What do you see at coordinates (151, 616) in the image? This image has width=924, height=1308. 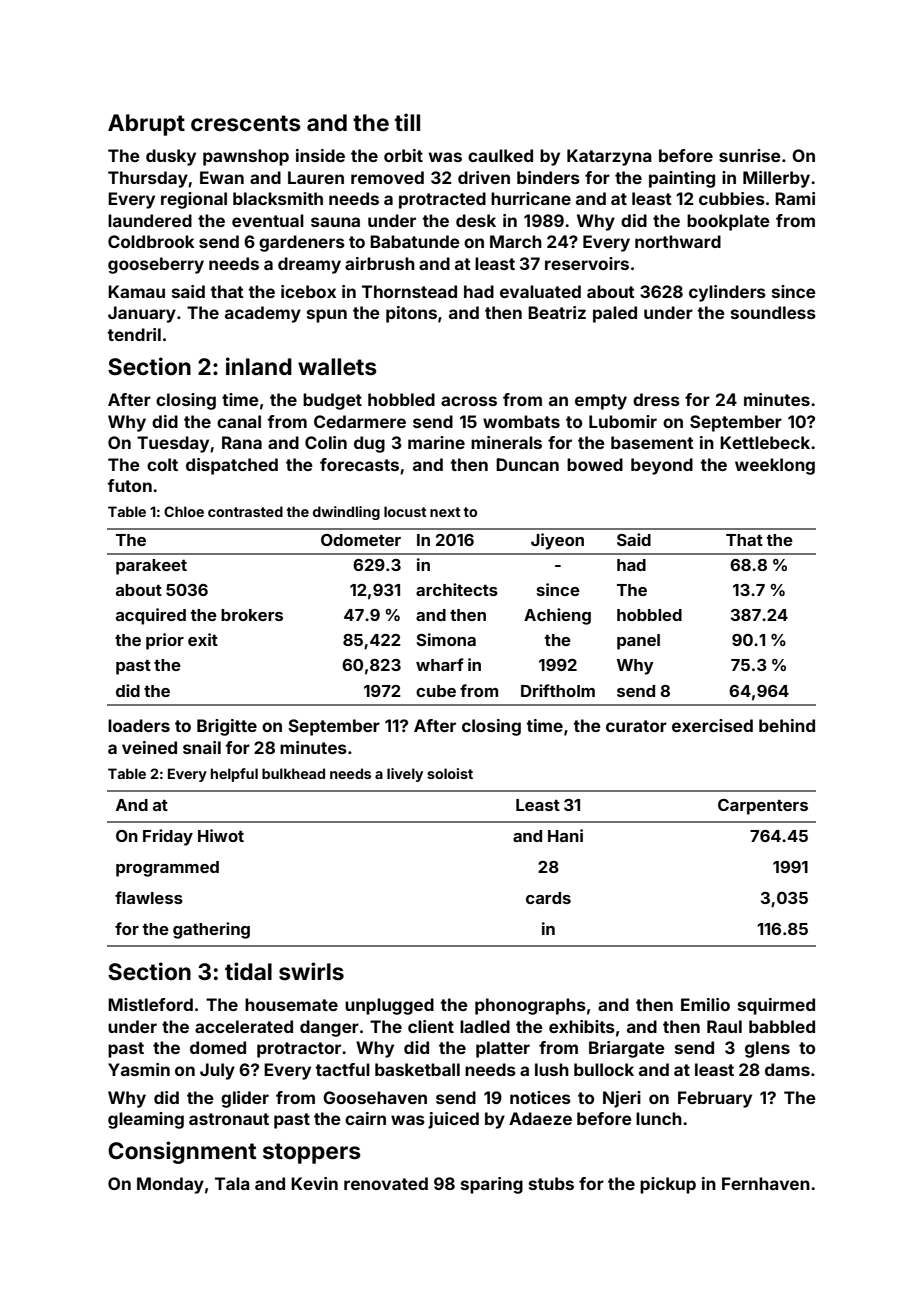 I see `acquired` at bounding box center [151, 616].
